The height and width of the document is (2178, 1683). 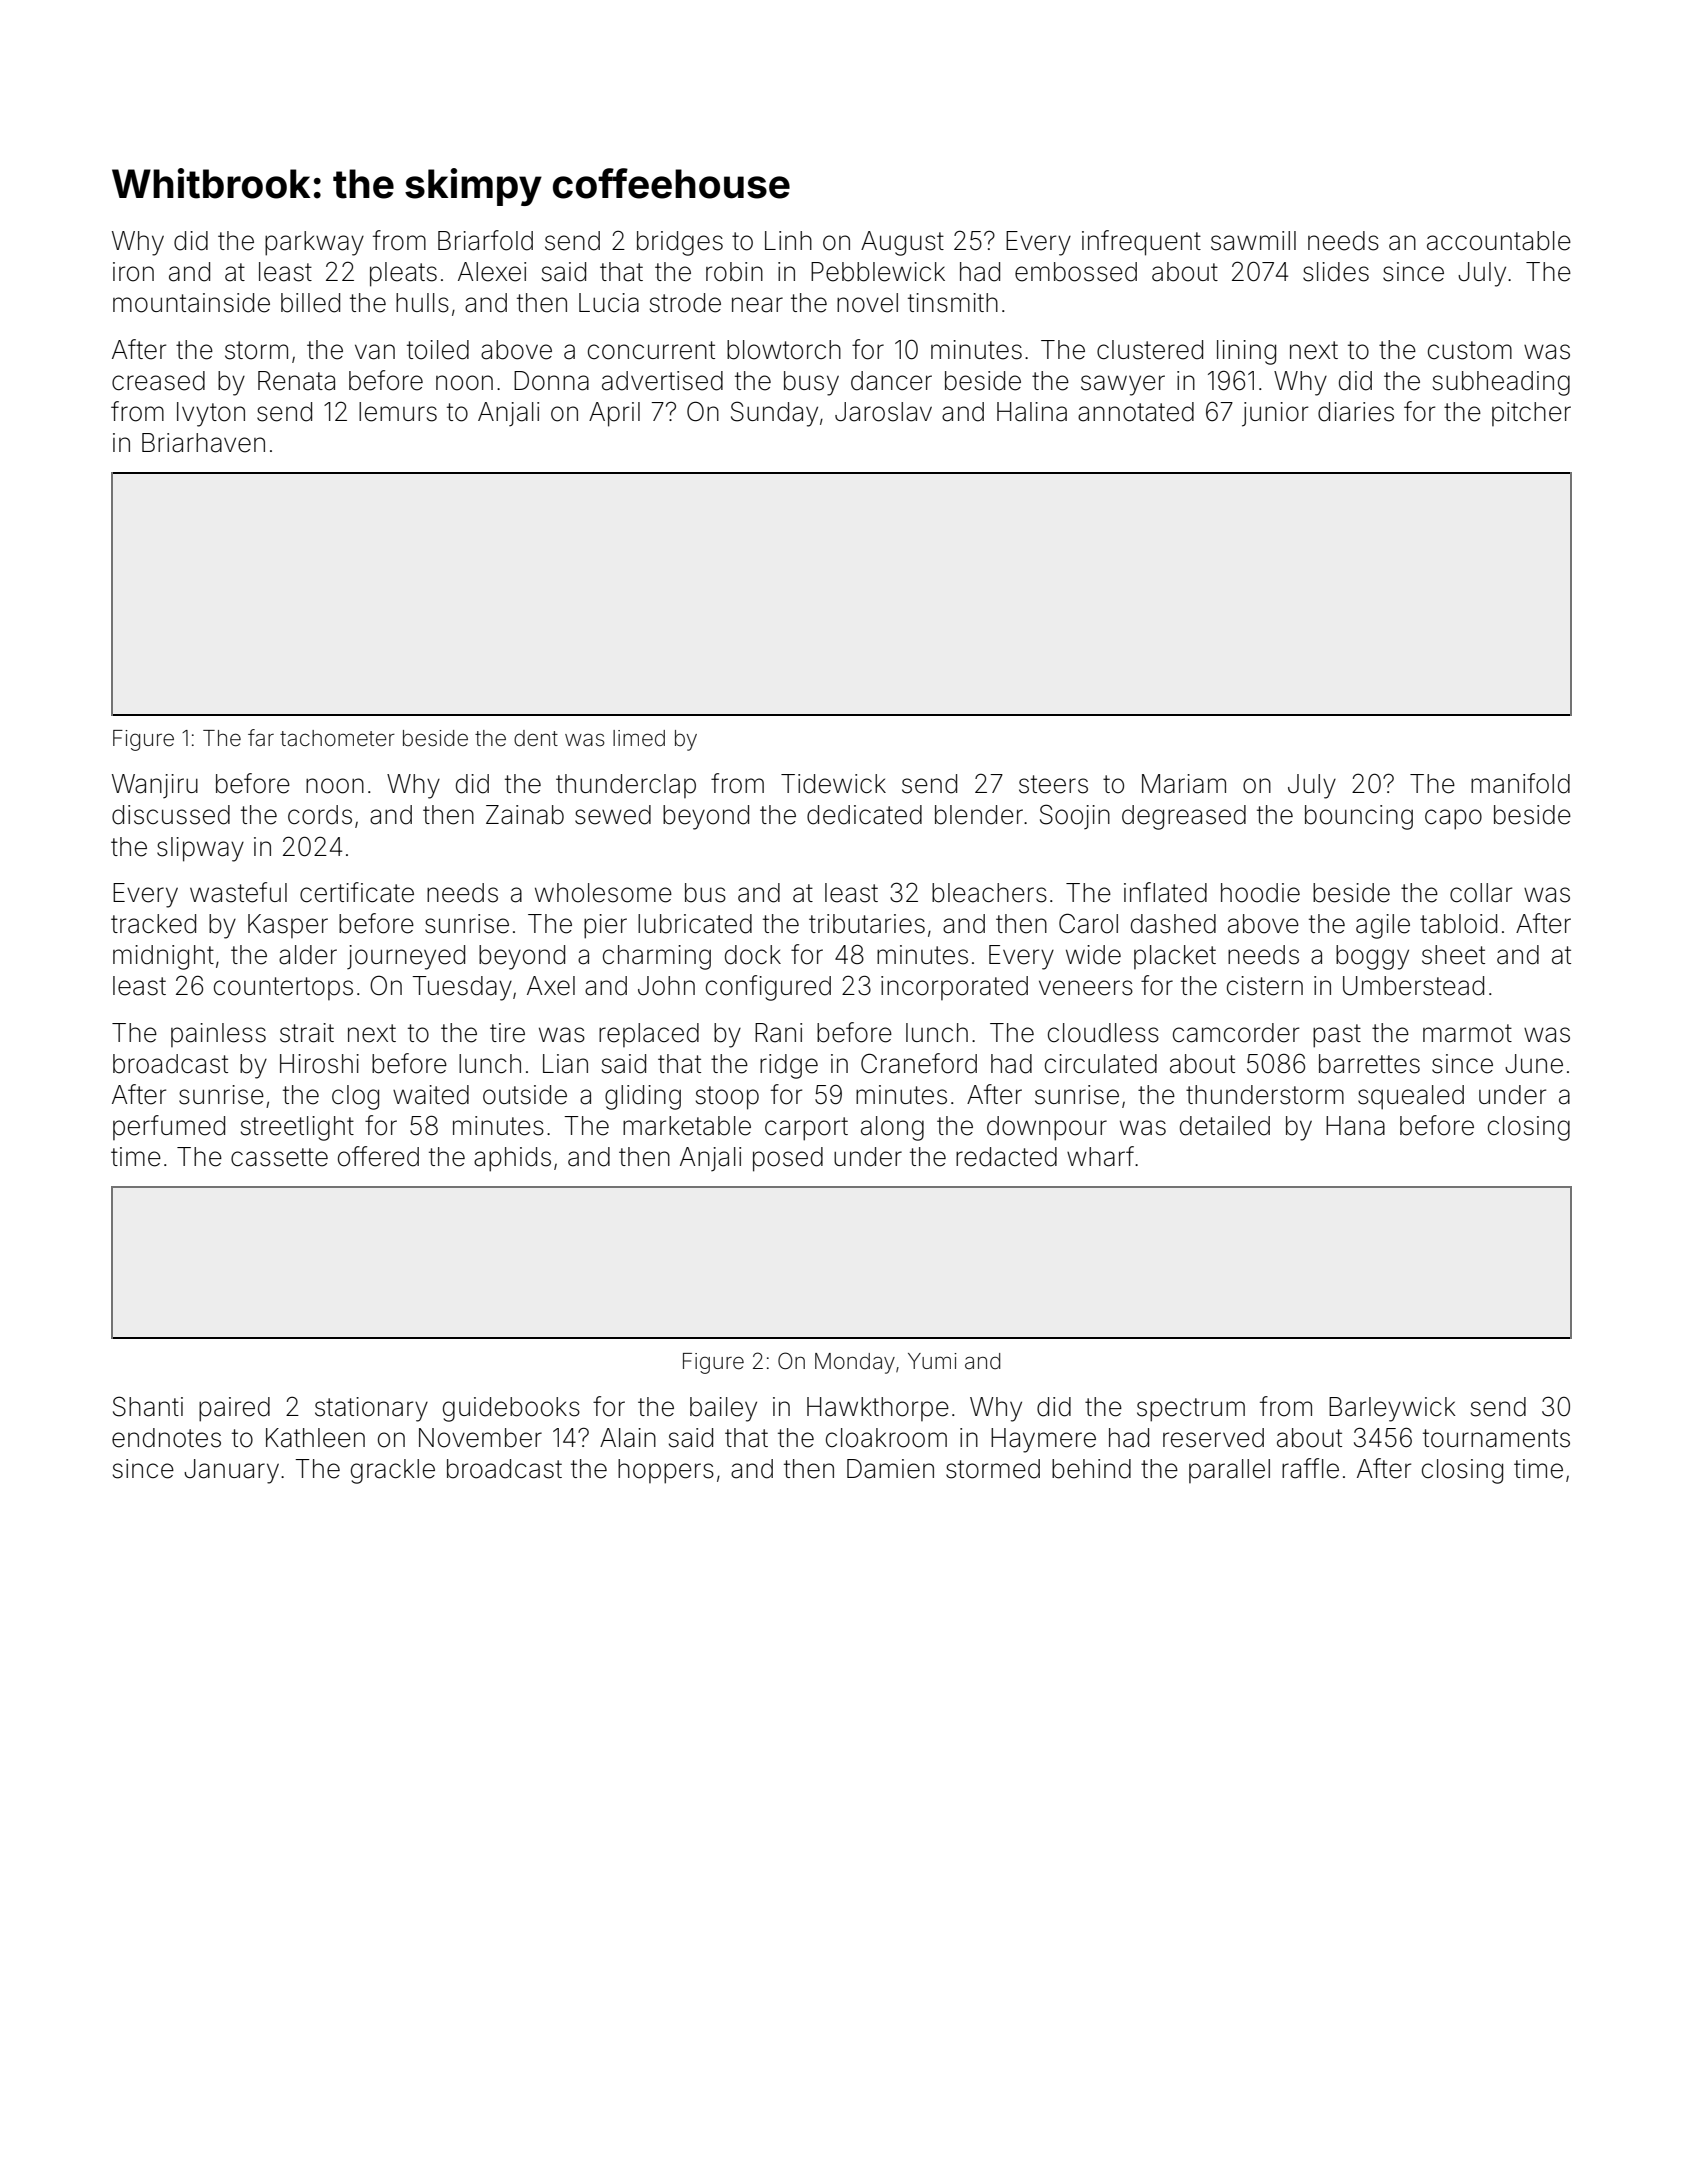 What do you see at coordinates (393, 1471) in the document?
I see `grackle` at bounding box center [393, 1471].
